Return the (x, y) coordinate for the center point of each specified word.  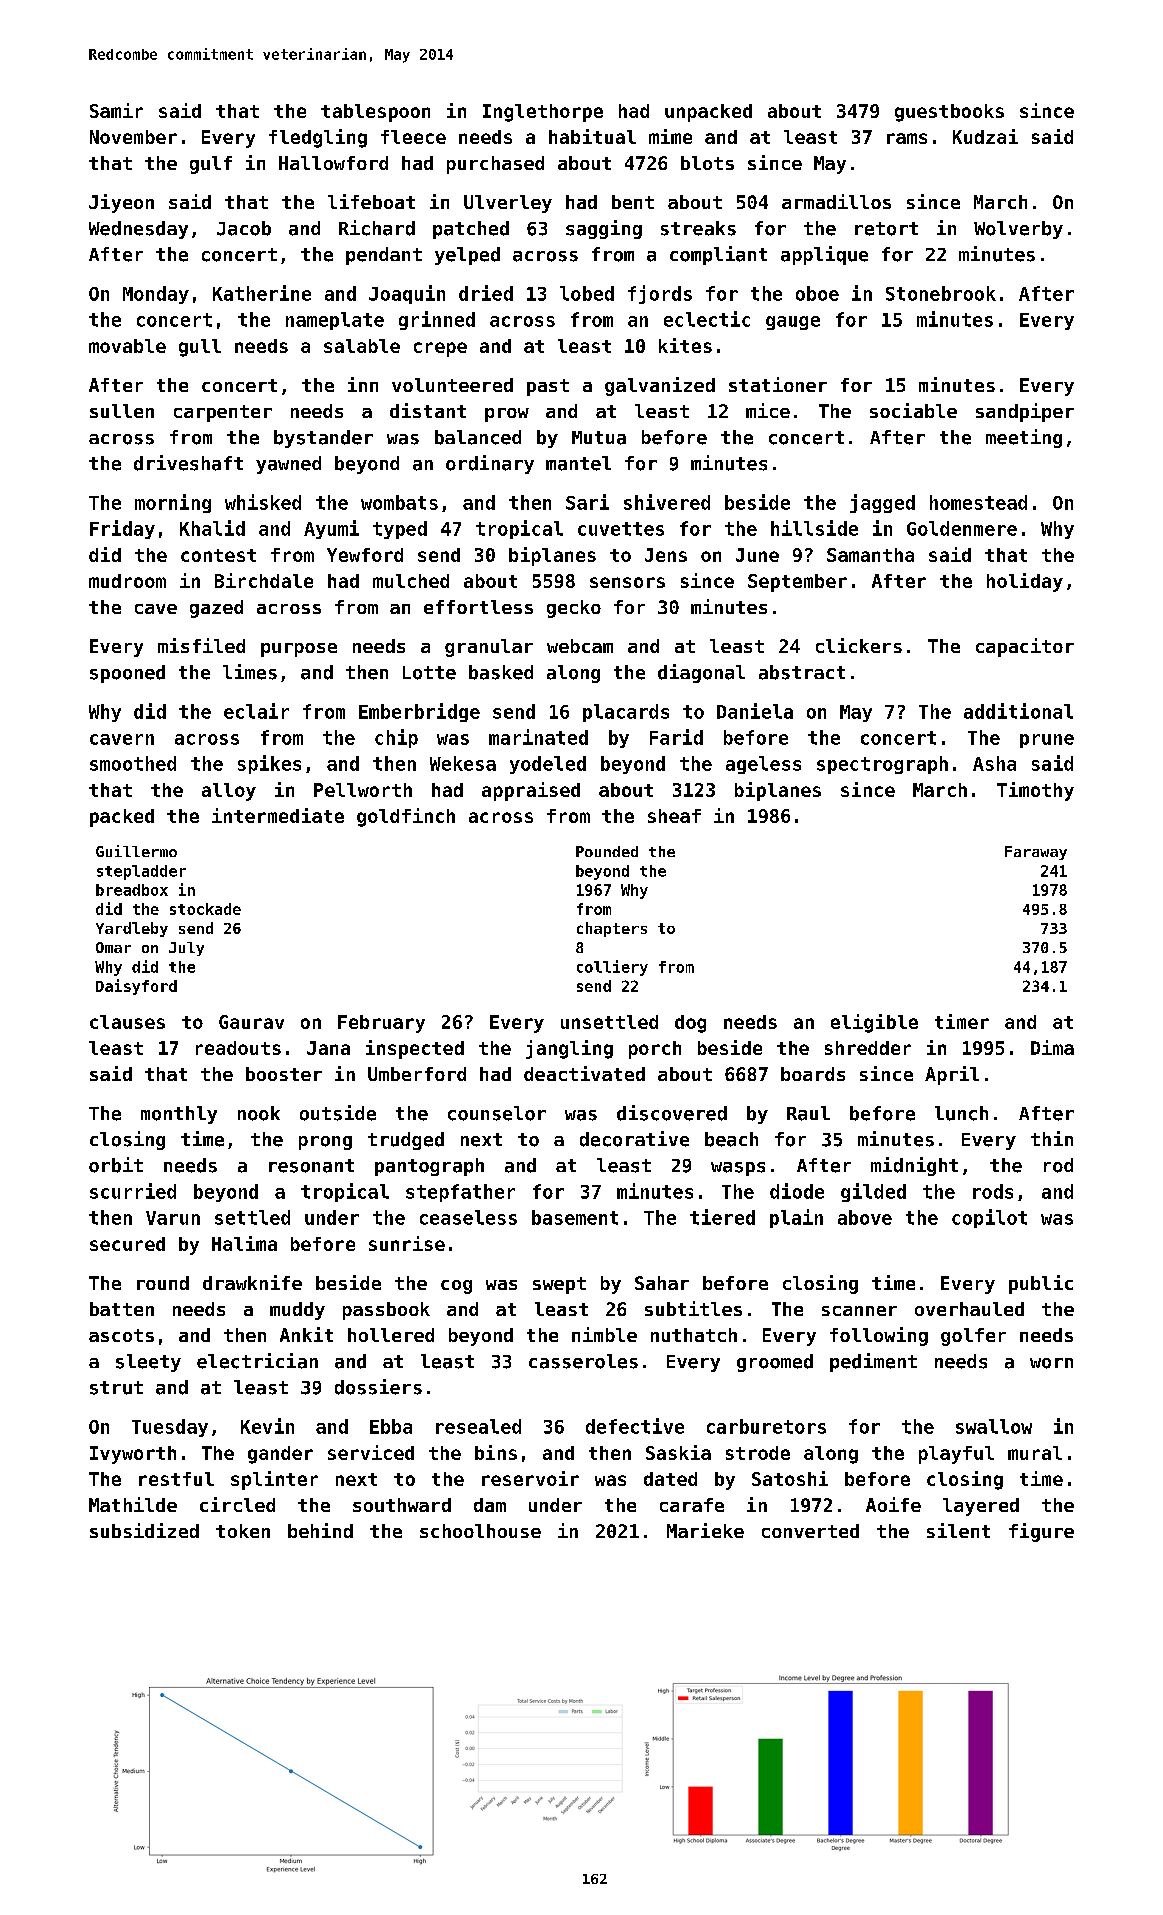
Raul (808, 1113)
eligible (874, 1023)
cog (456, 1287)
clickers (859, 645)
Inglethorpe (543, 113)
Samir (116, 110)
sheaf (674, 816)
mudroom (127, 581)
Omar (113, 947)
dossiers (378, 1387)
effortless (478, 607)
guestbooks (949, 113)
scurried (133, 1191)
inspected (415, 1049)
